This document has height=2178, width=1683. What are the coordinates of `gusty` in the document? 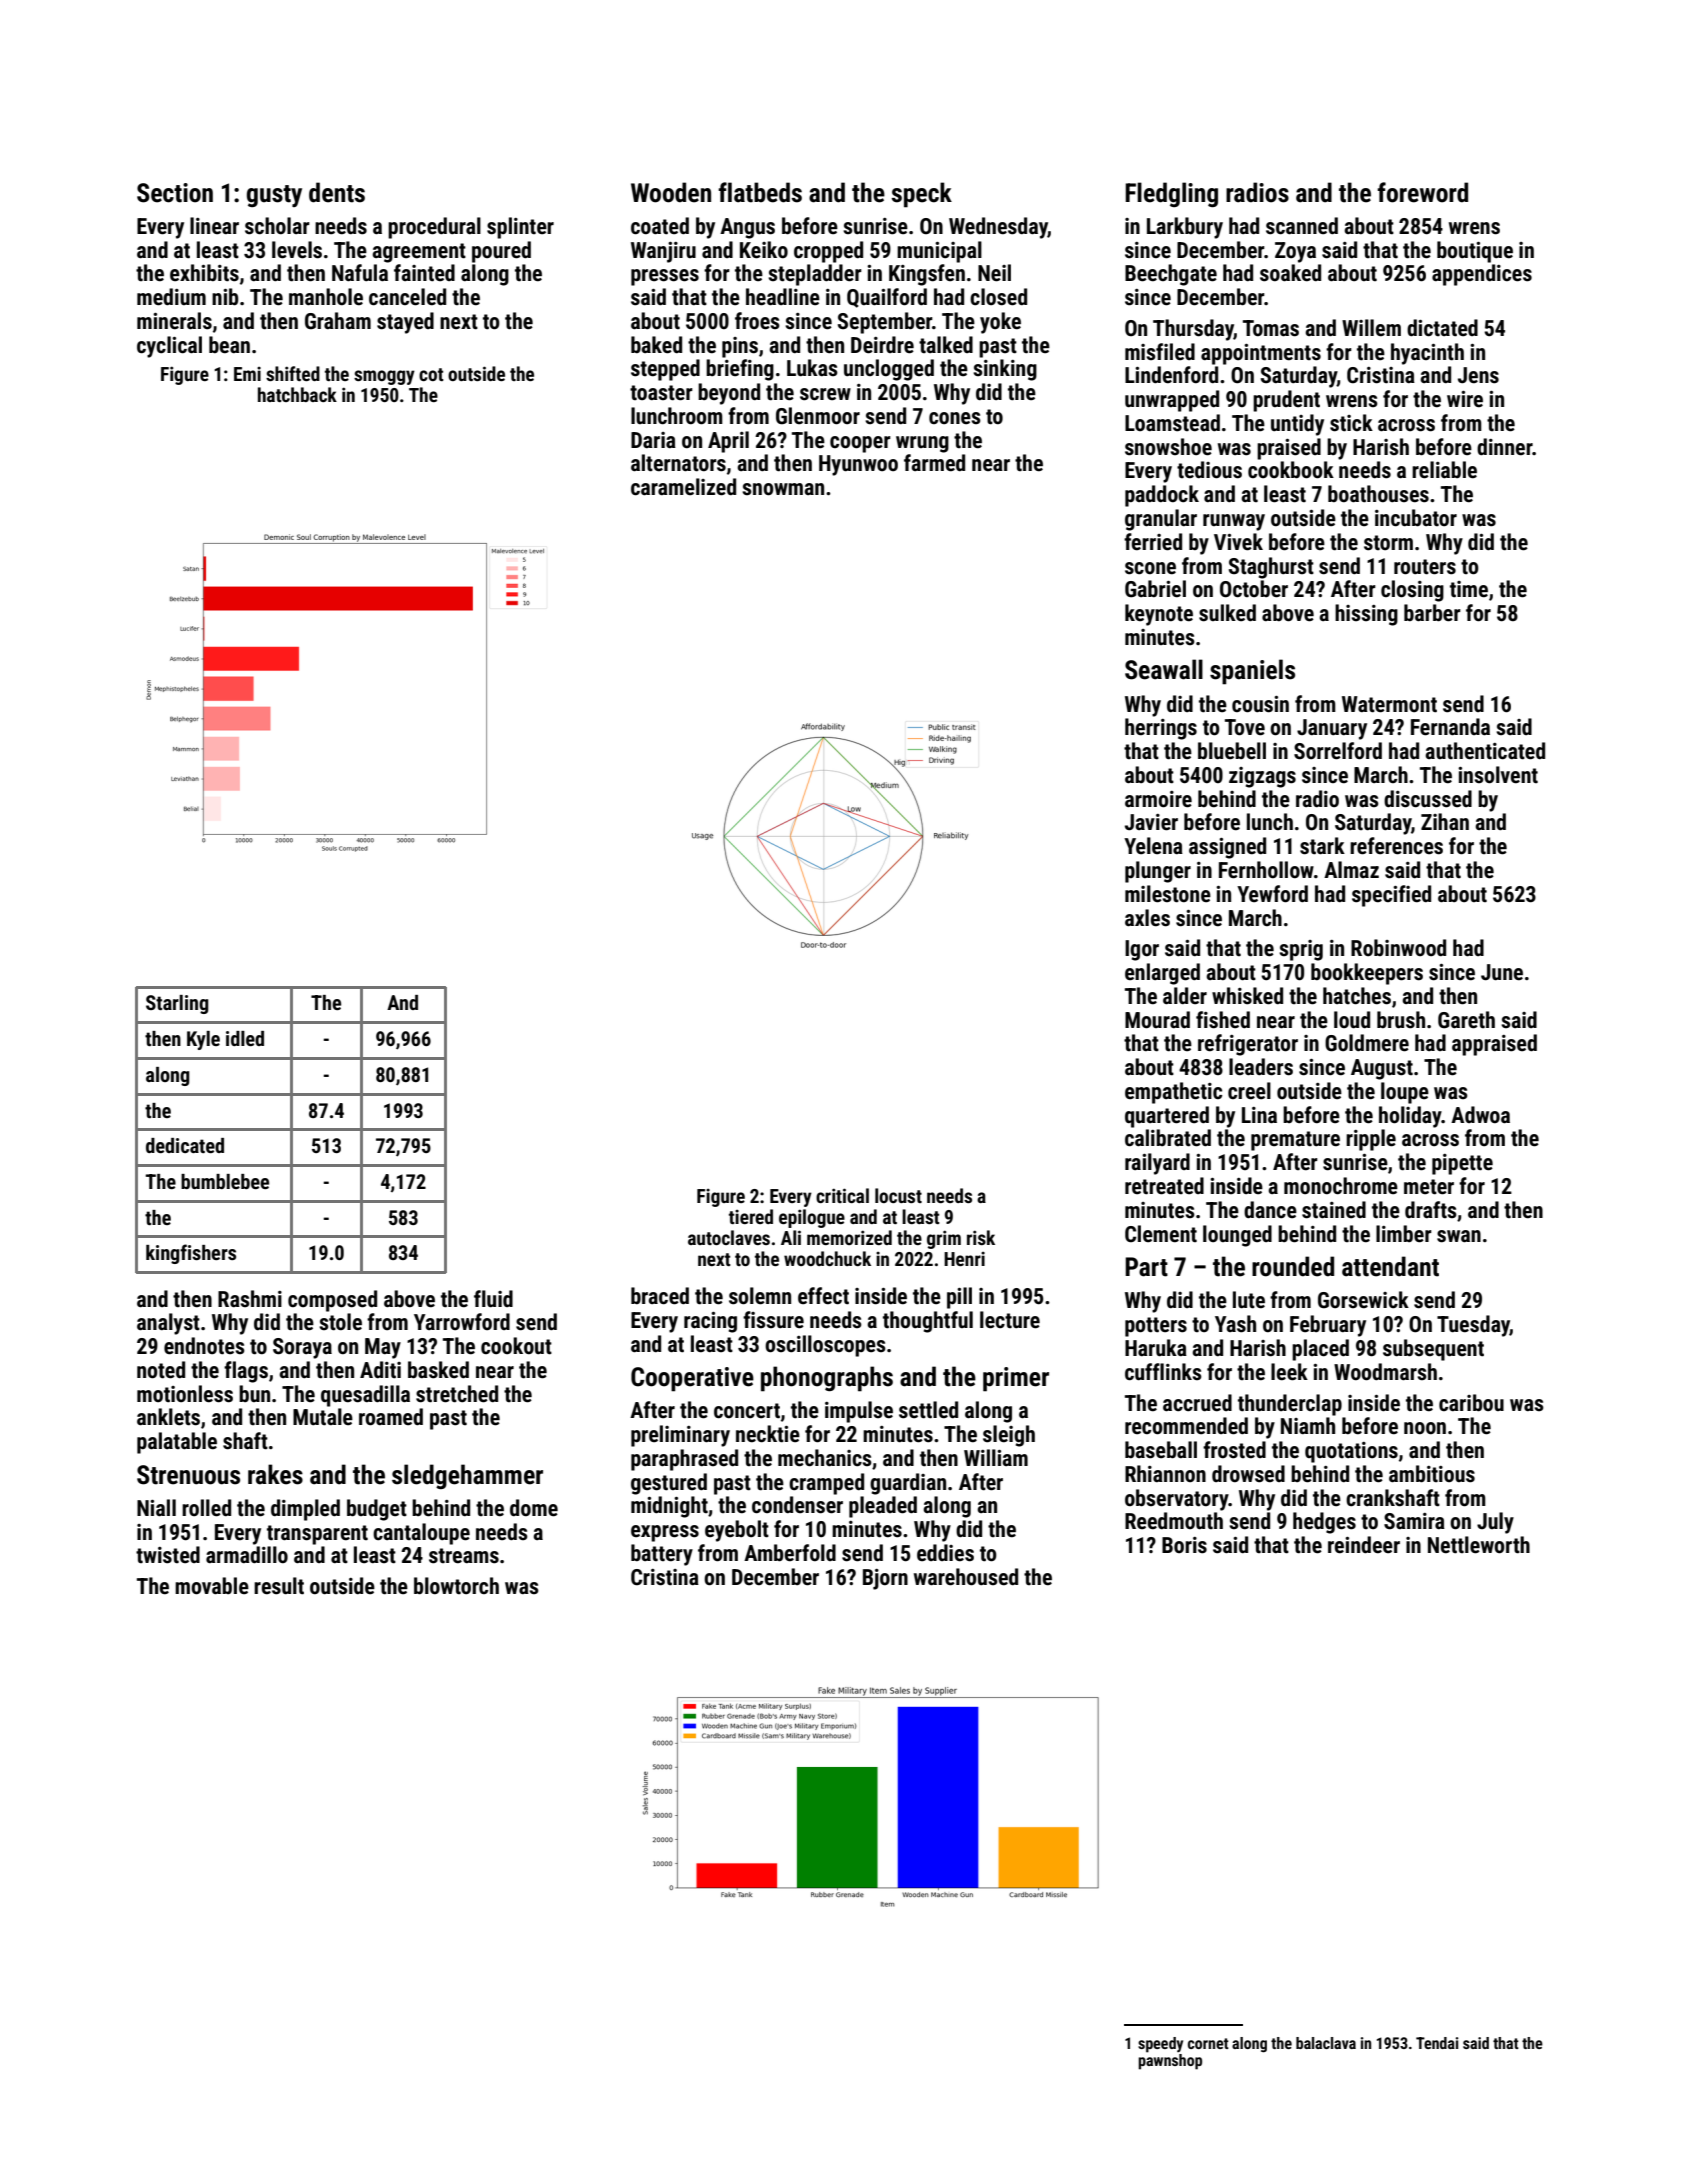 It's located at (274, 196).
